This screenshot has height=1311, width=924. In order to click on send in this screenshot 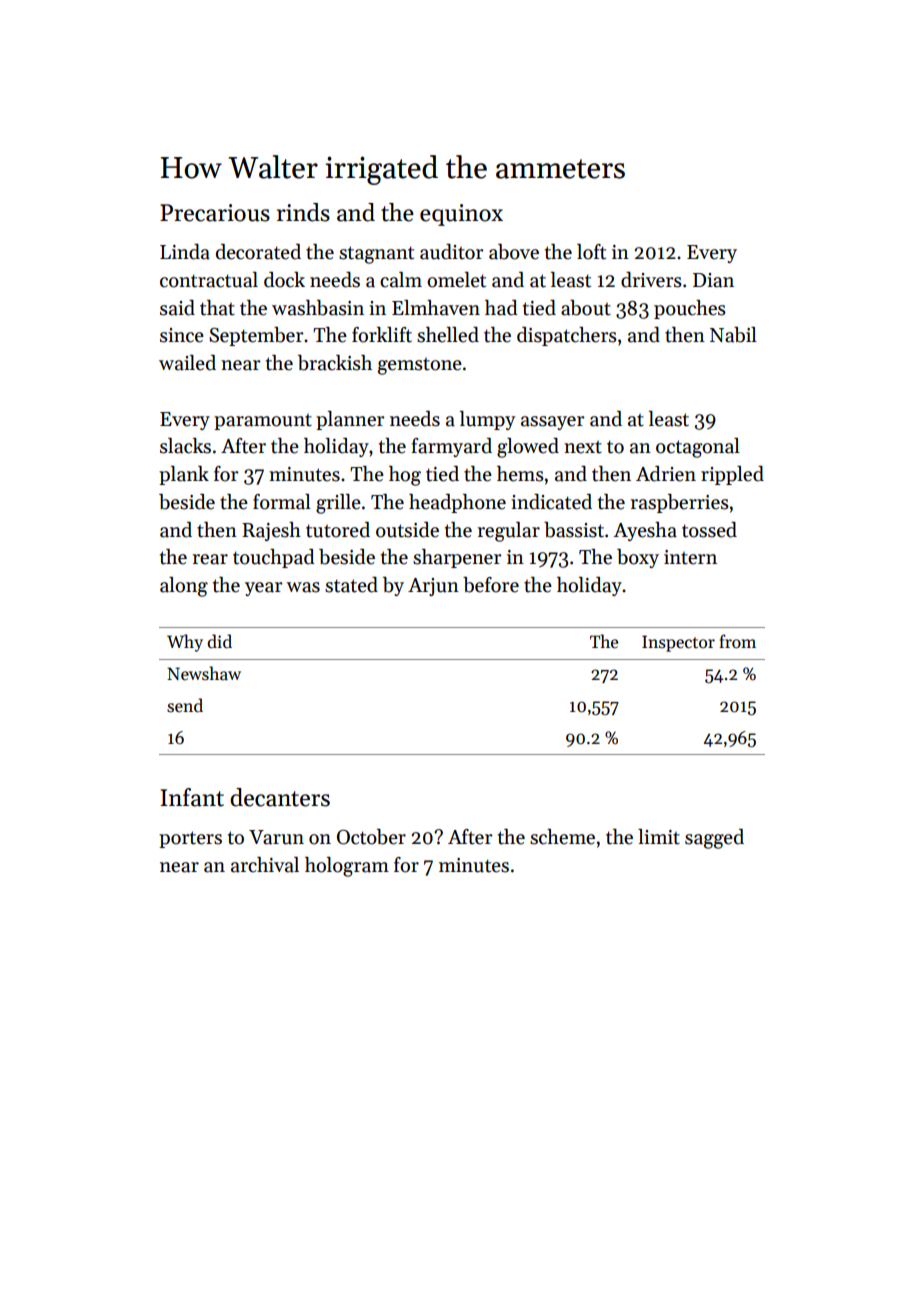, I will do `click(185, 705)`.
